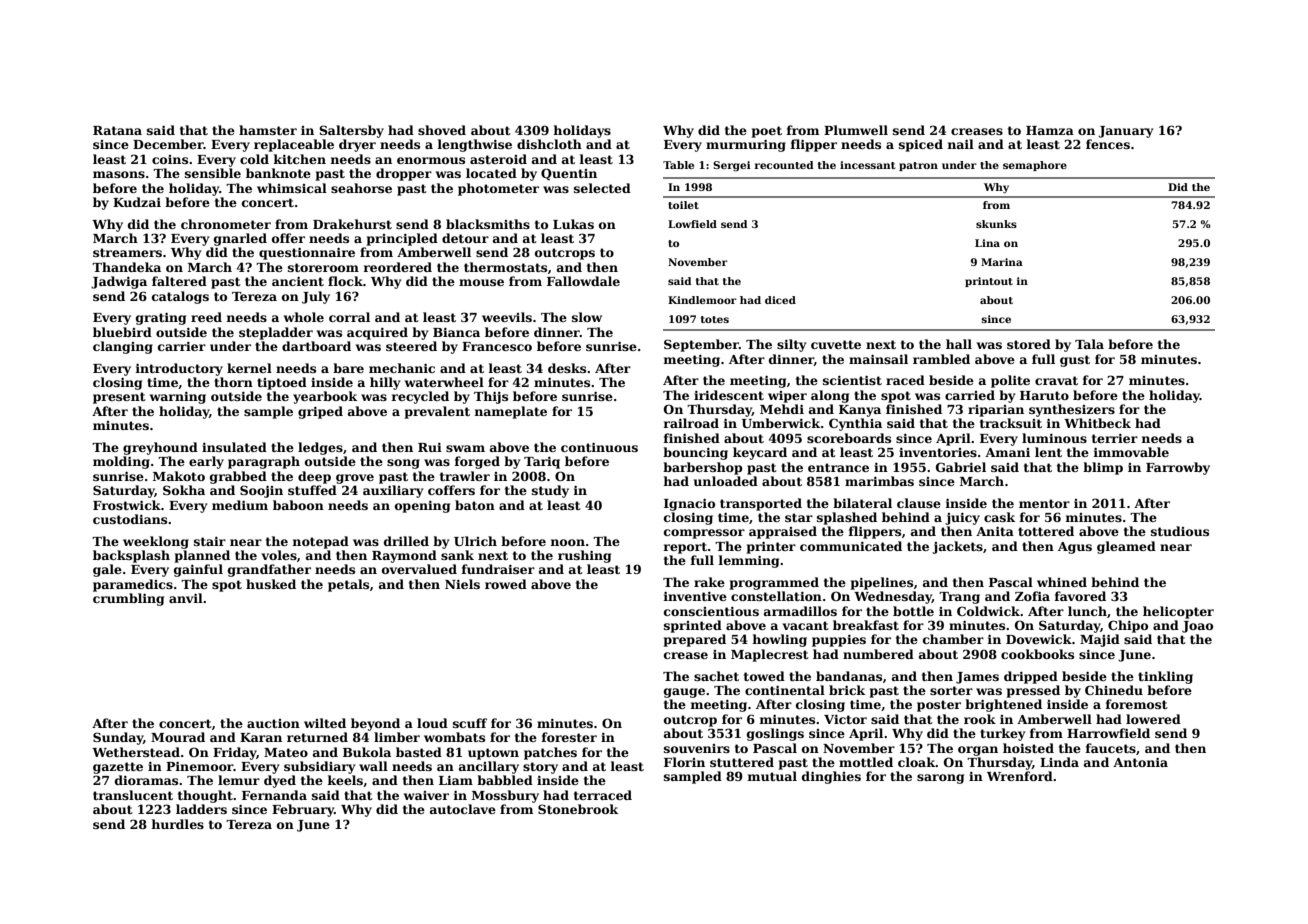 This screenshot has height=924, width=1308. What do you see at coordinates (298, 505) in the screenshot?
I see `baboon` at bounding box center [298, 505].
